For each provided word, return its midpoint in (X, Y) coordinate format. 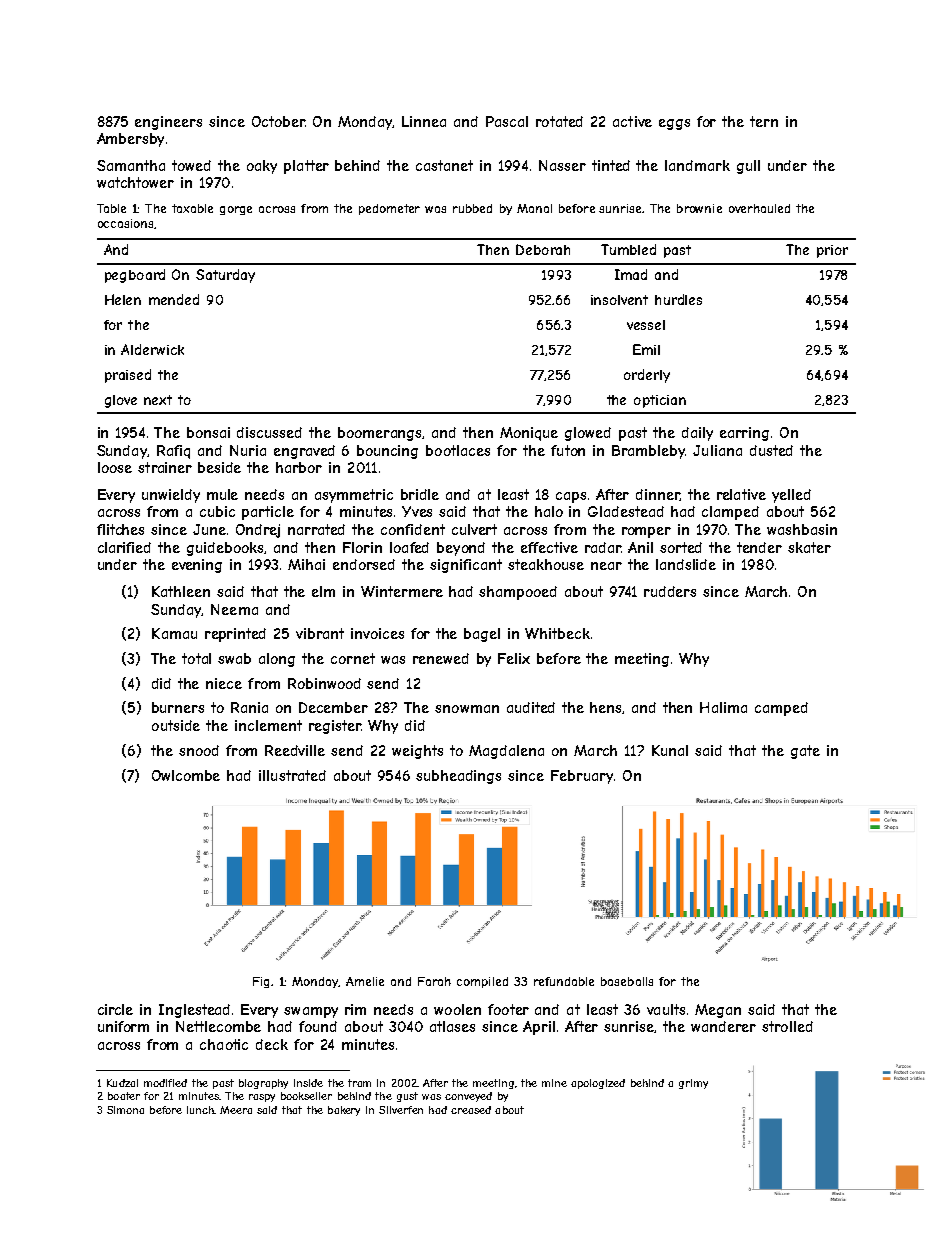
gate (805, 752)
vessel (646, 325)
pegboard (135, 276)
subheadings (458, 777)
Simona (125, 1110)
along (277, 660)
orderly (647, 376)
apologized (598, 1084)
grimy (693, 1084)
